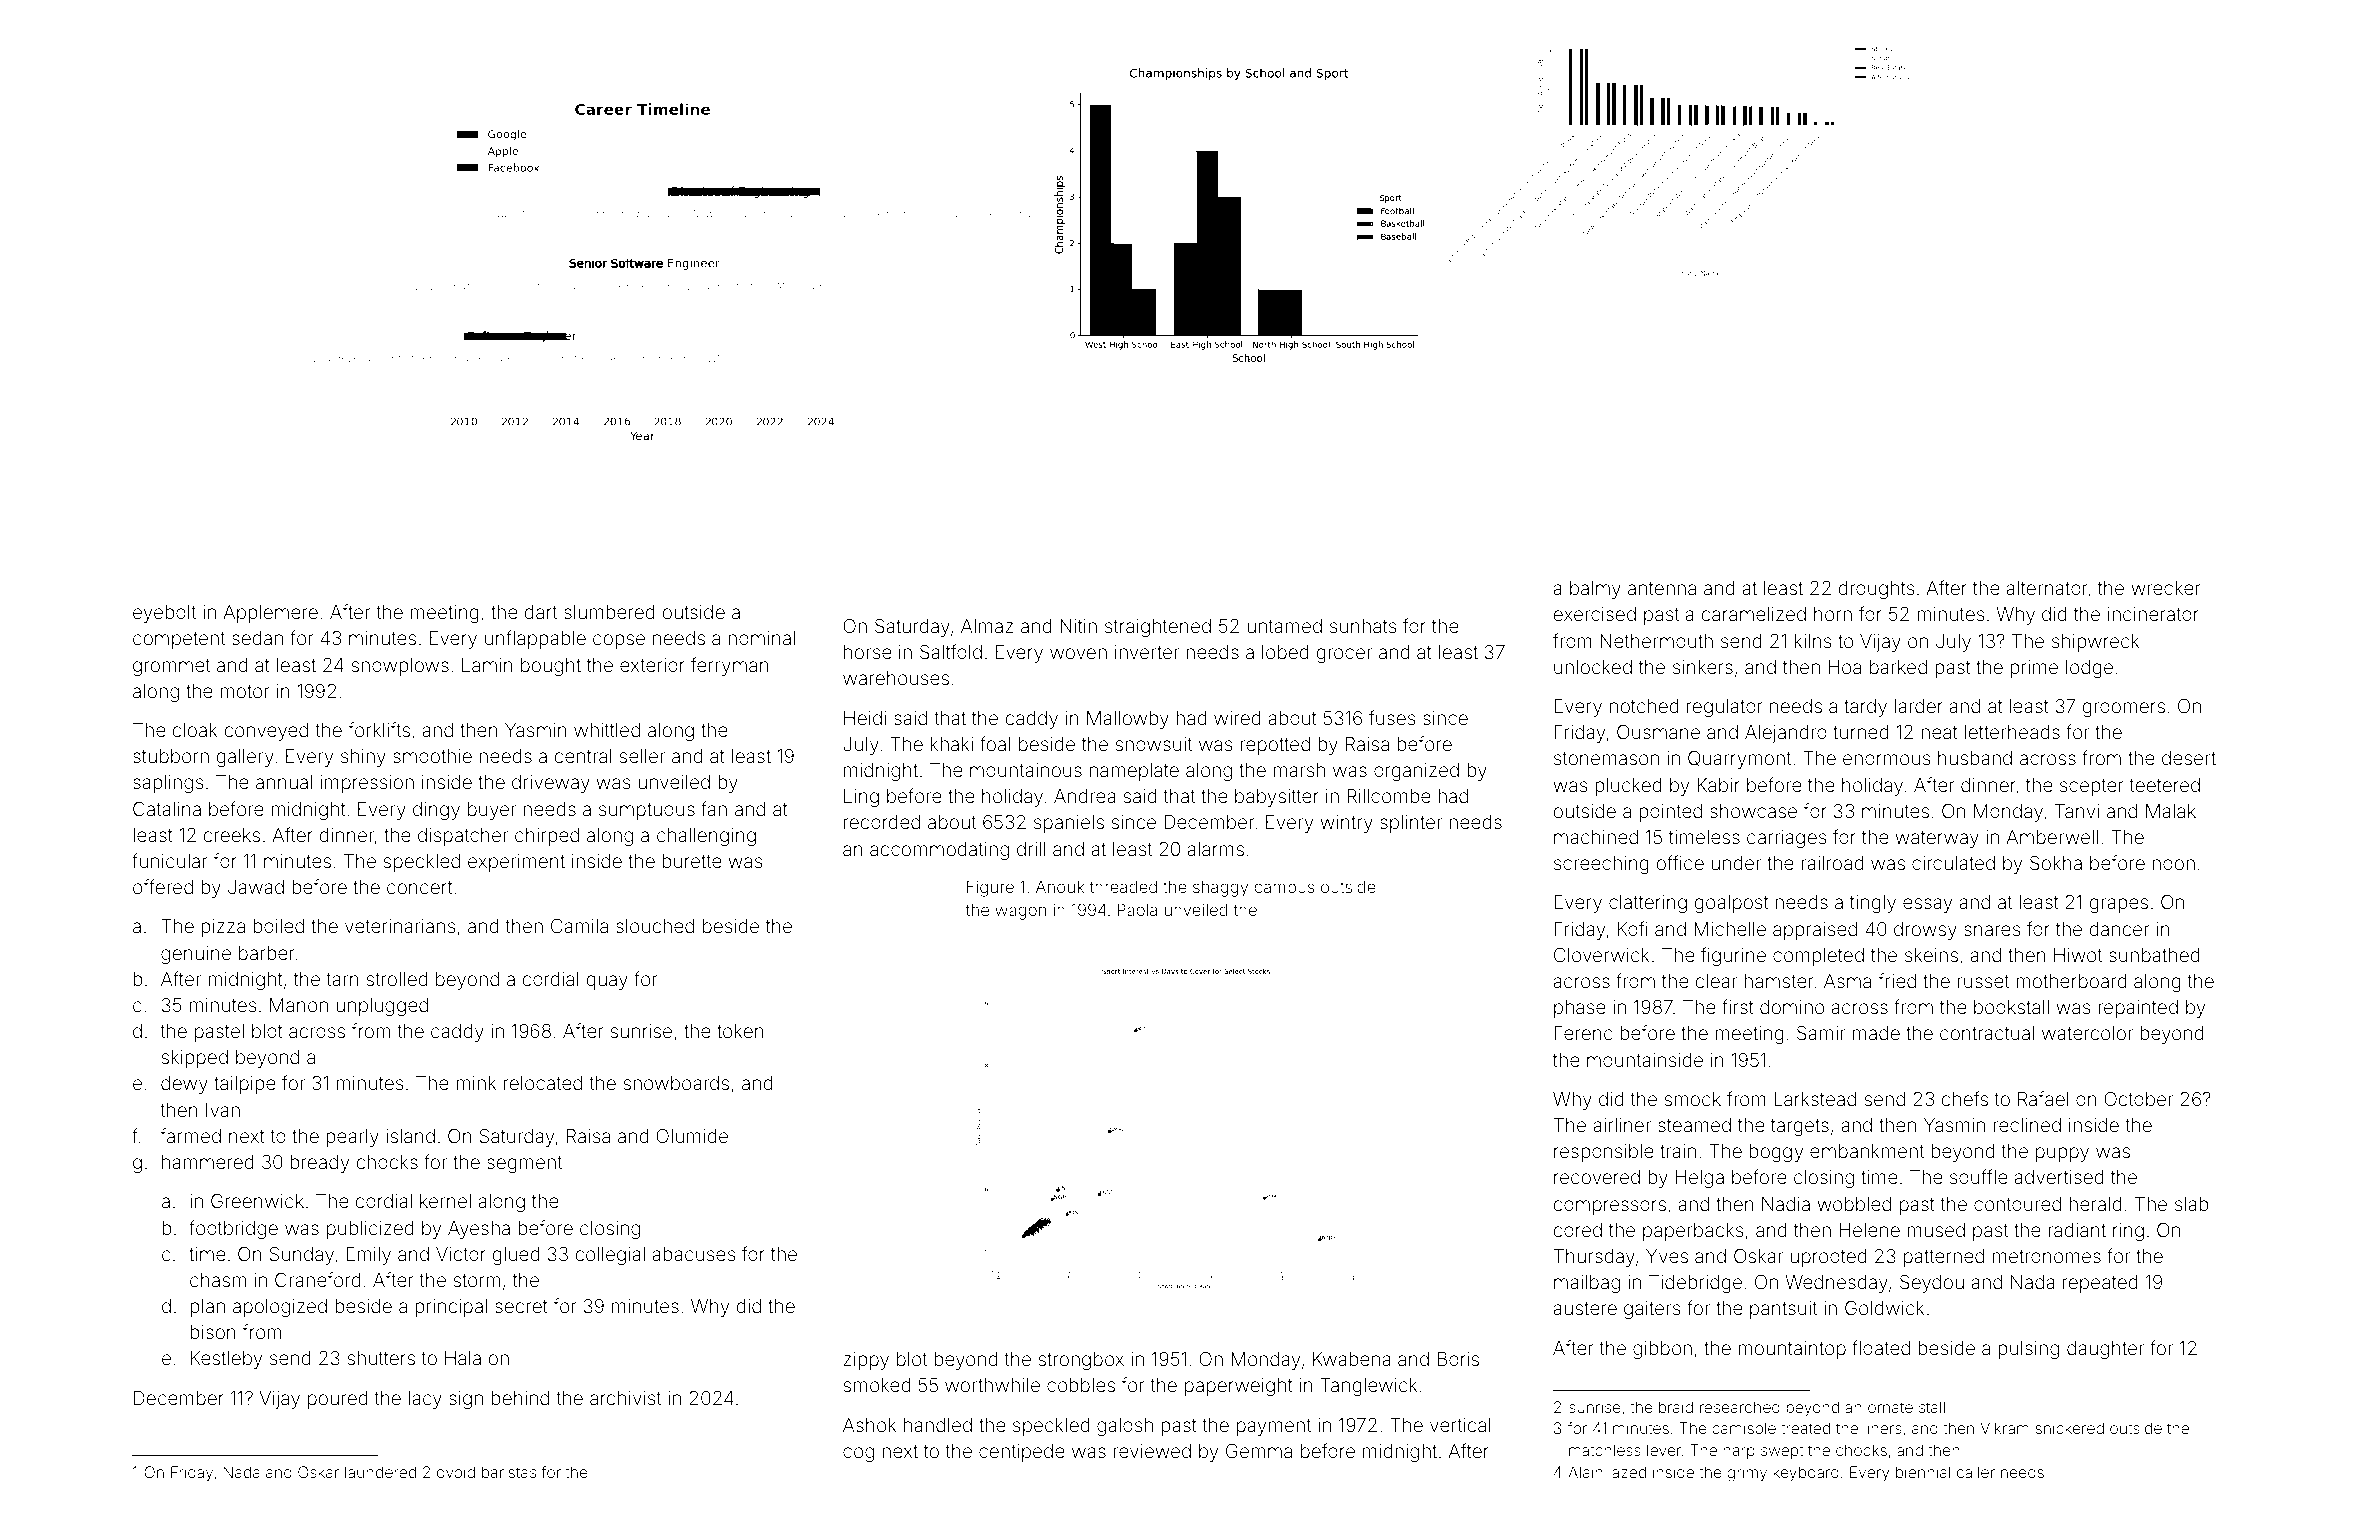 The image size is (2356, 1525). What do you see at coordinates (223, 928) in the screenshot?
I see `pizza` at bounding box center [223, 928].
